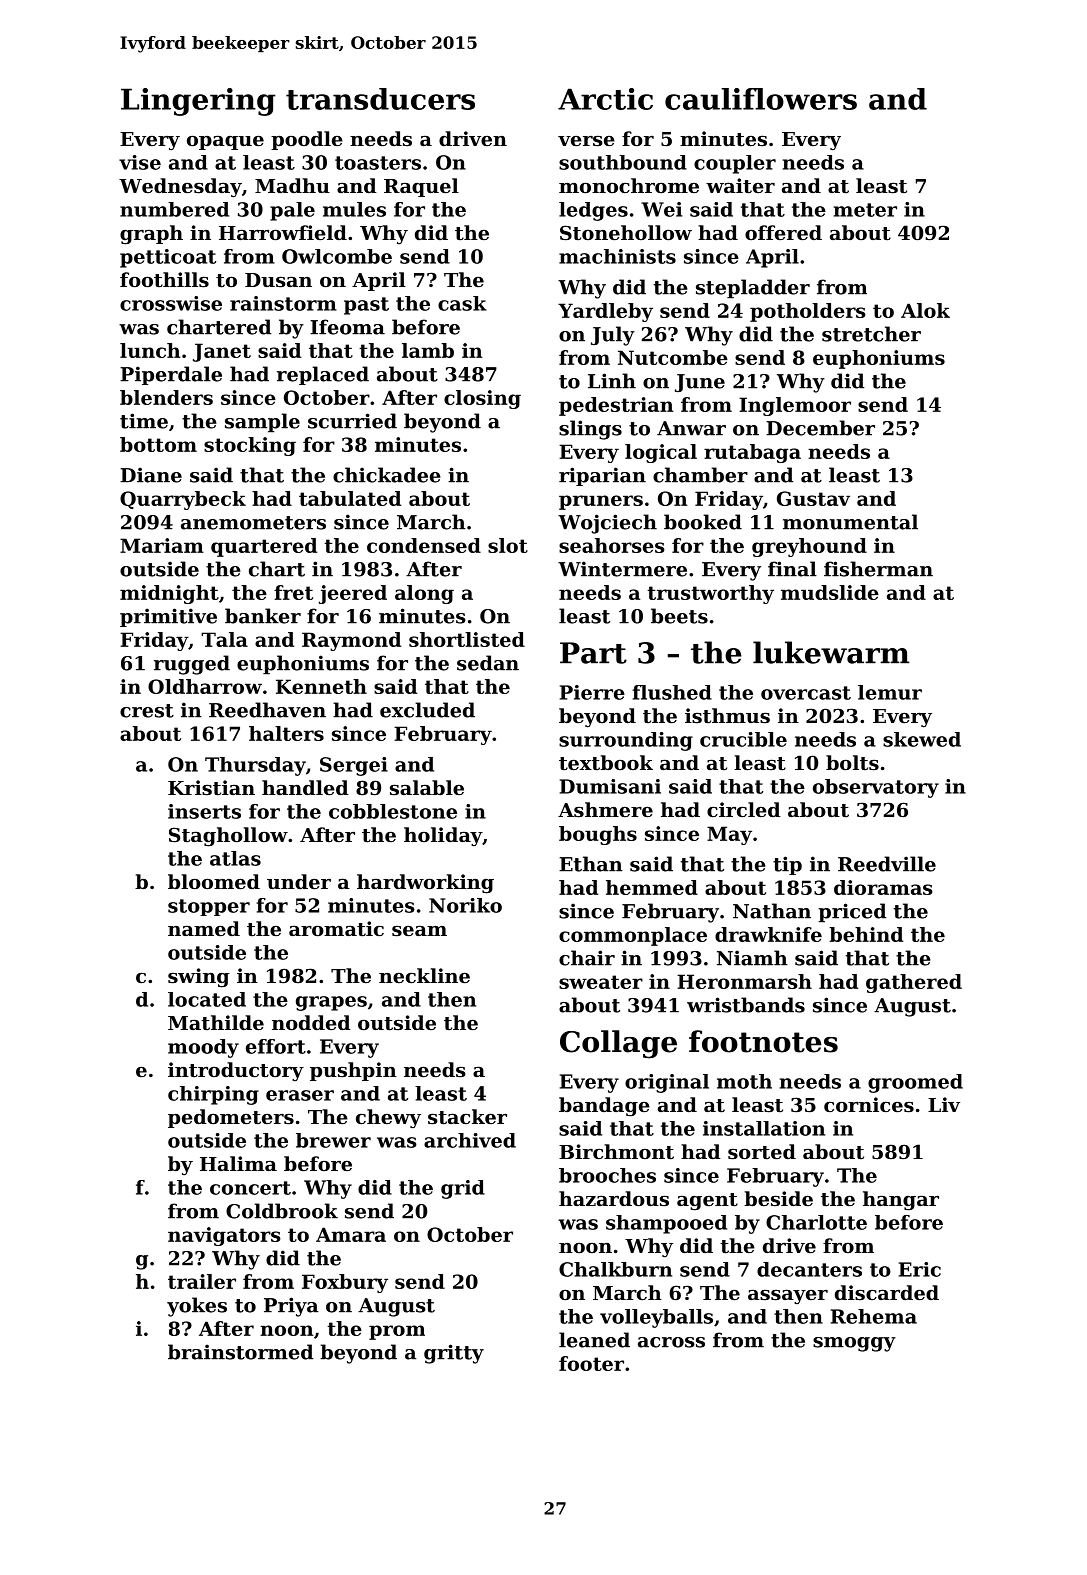 The height and width of the page is (1575, 1087). What do you see at coordinates (605, 99) in the page?
I see `Arctic` at bounding box center [605, 99].
